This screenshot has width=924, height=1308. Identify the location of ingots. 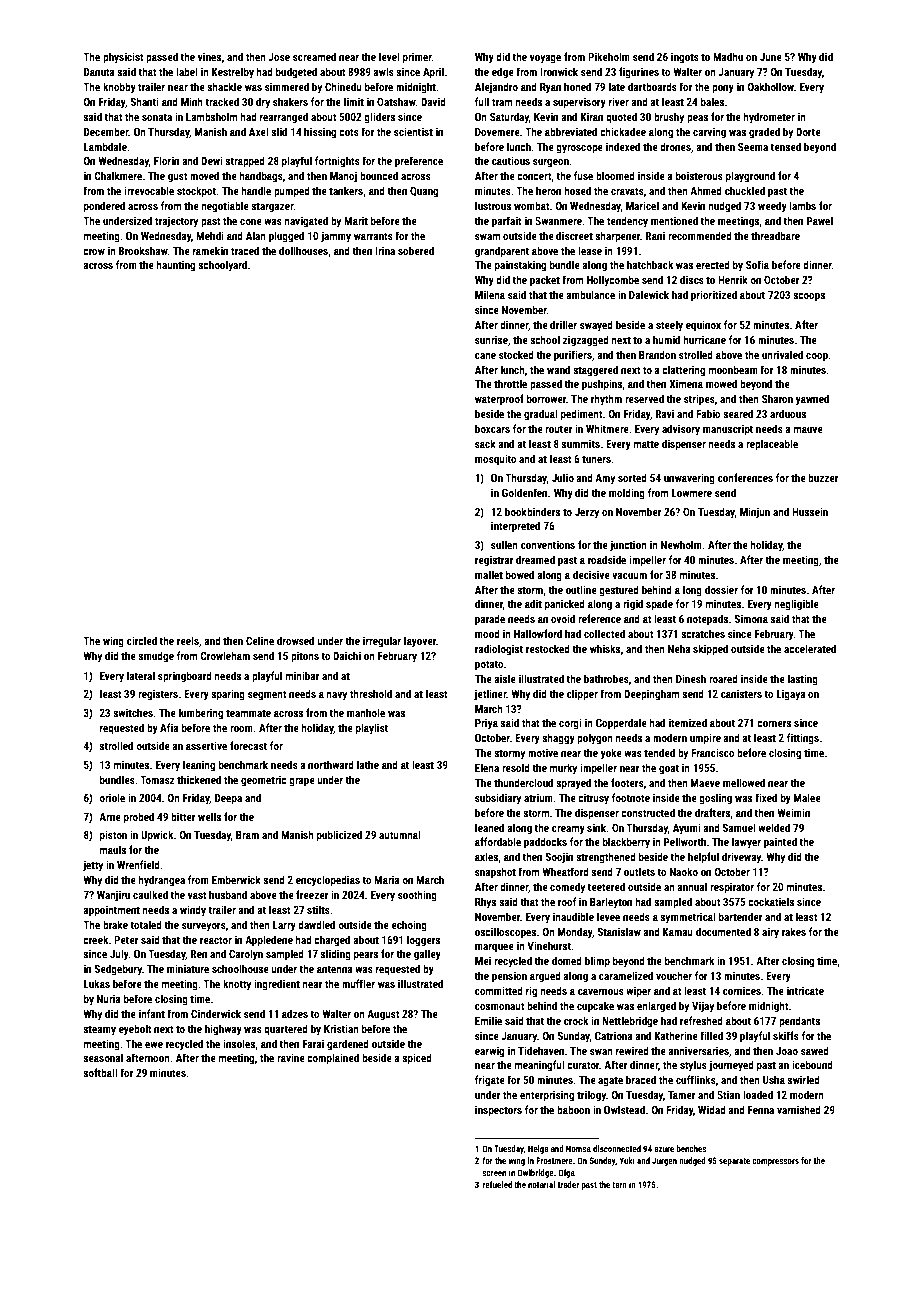
(685, 58).
